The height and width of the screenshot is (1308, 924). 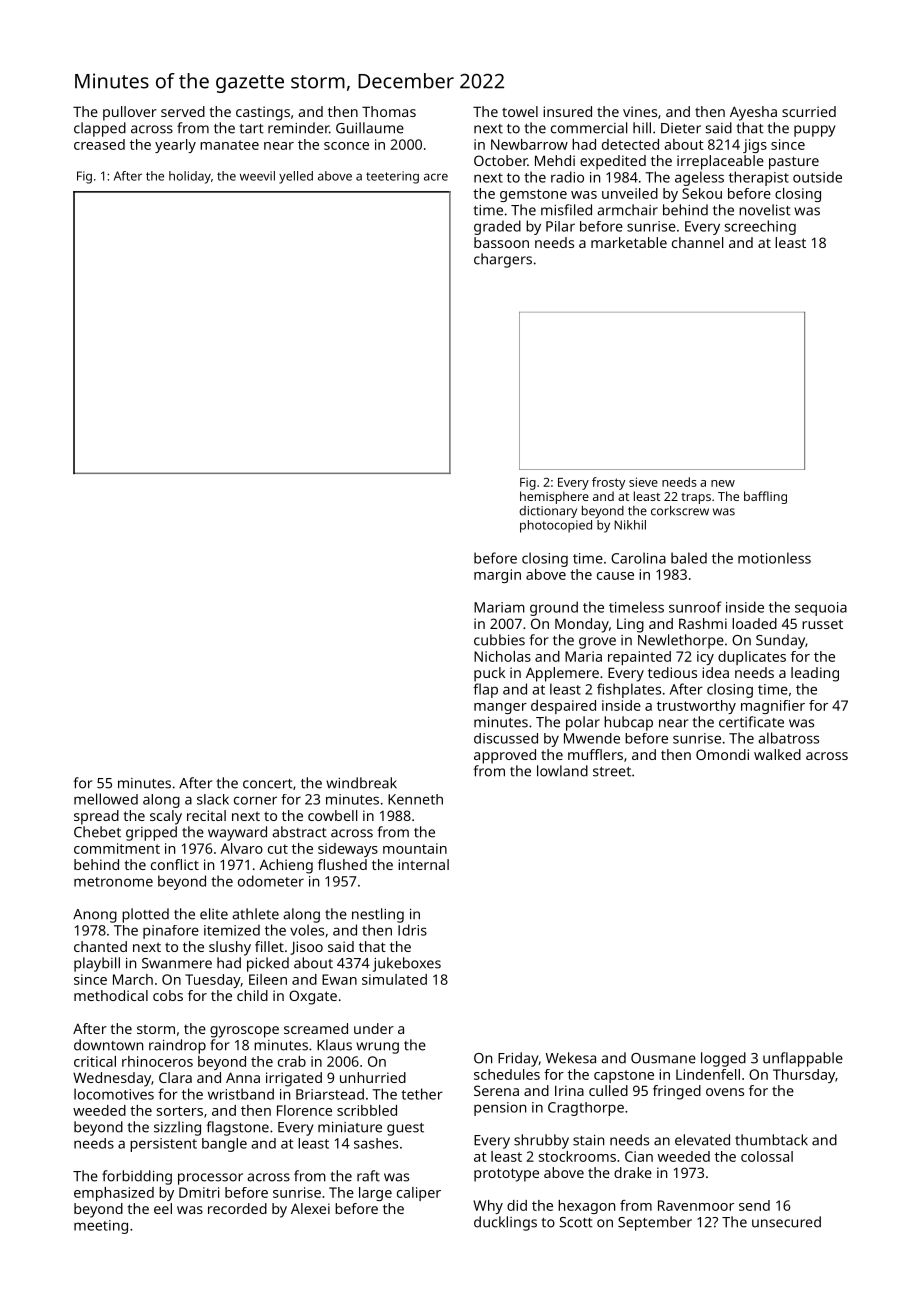 I want to click on Friday, so click(x=518, y=1059).
